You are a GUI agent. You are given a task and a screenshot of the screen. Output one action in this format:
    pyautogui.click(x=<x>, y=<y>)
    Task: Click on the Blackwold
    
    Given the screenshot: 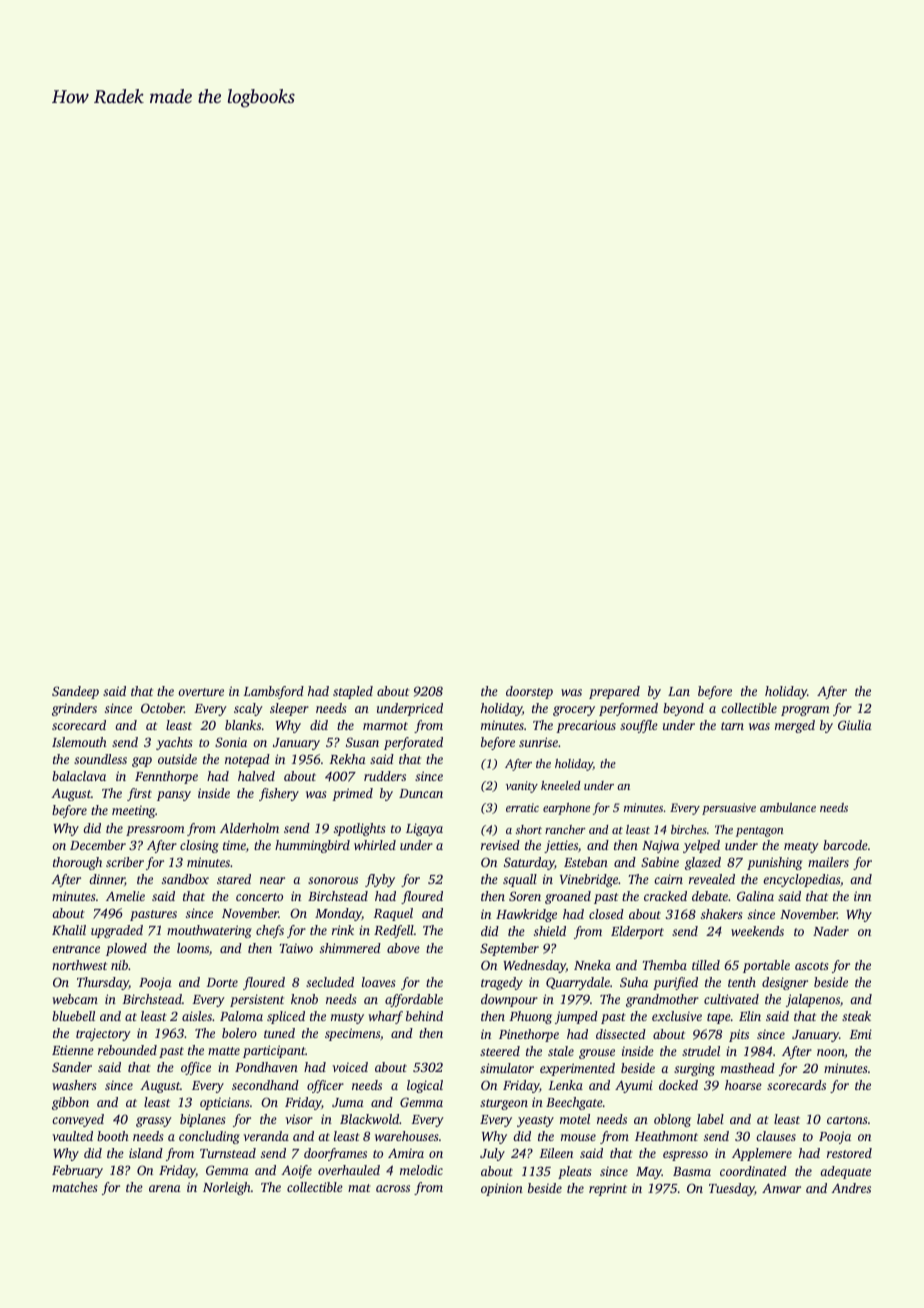 What is the action you would take?
    pyautogui.click(x=369, y=1119)
